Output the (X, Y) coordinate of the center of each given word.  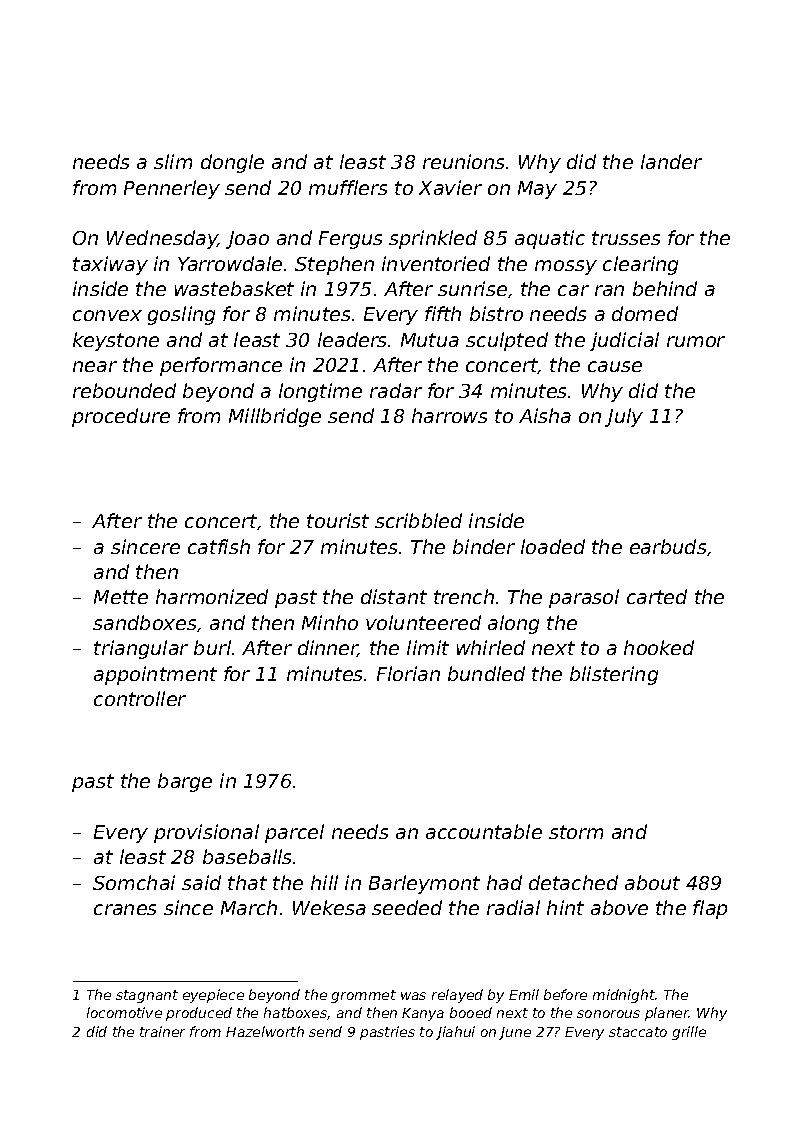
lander (671, 161)
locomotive (124, 1012)
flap (710, 909)
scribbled (418, 520)
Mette (121, 597)
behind (665, 288)
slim (173, 161)
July (624, 417)
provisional (206, 833)
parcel (294, 833)
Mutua (430, 340)
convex (107, 315)
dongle (232, 163)
